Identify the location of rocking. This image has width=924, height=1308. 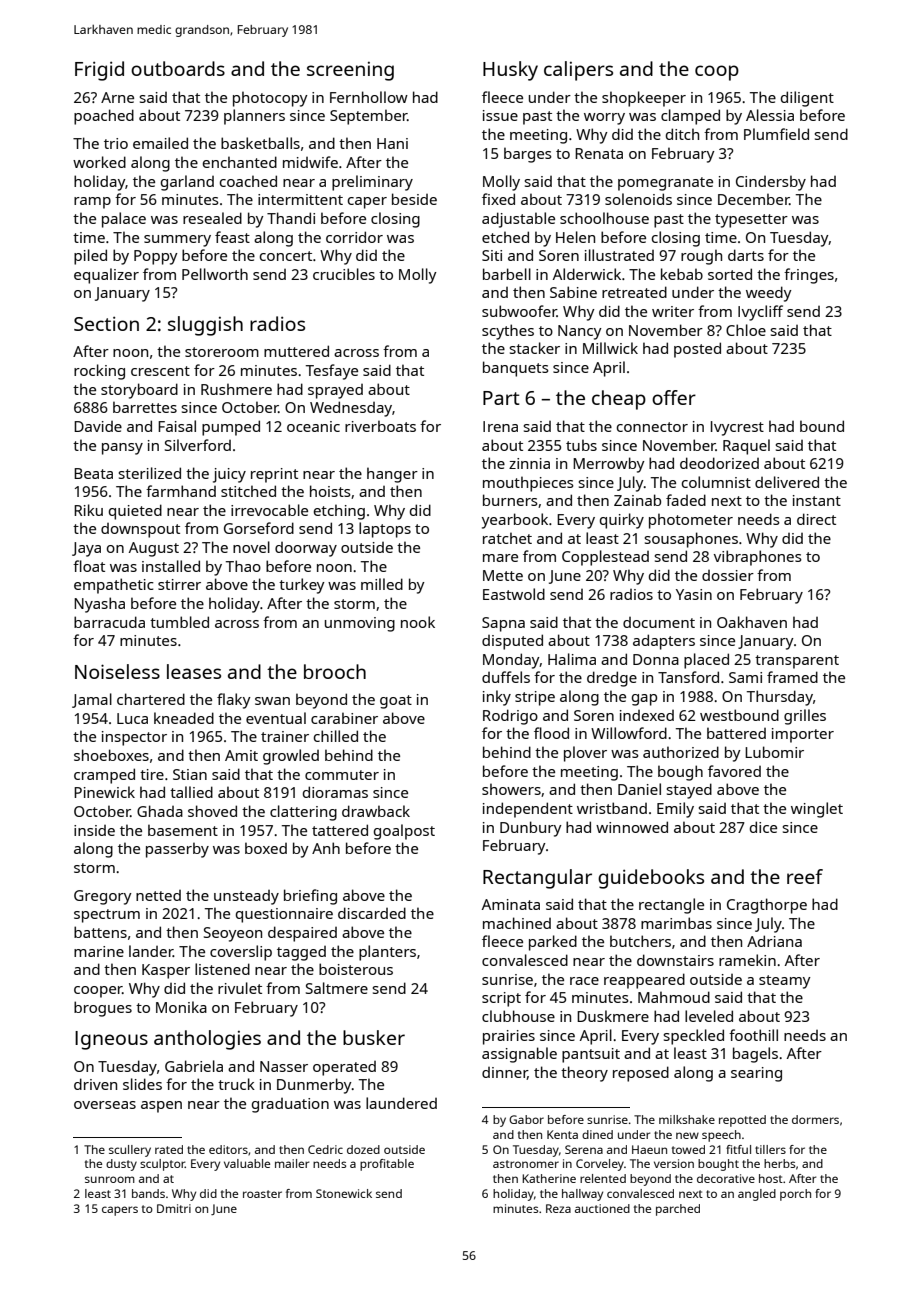
(99, 372).
